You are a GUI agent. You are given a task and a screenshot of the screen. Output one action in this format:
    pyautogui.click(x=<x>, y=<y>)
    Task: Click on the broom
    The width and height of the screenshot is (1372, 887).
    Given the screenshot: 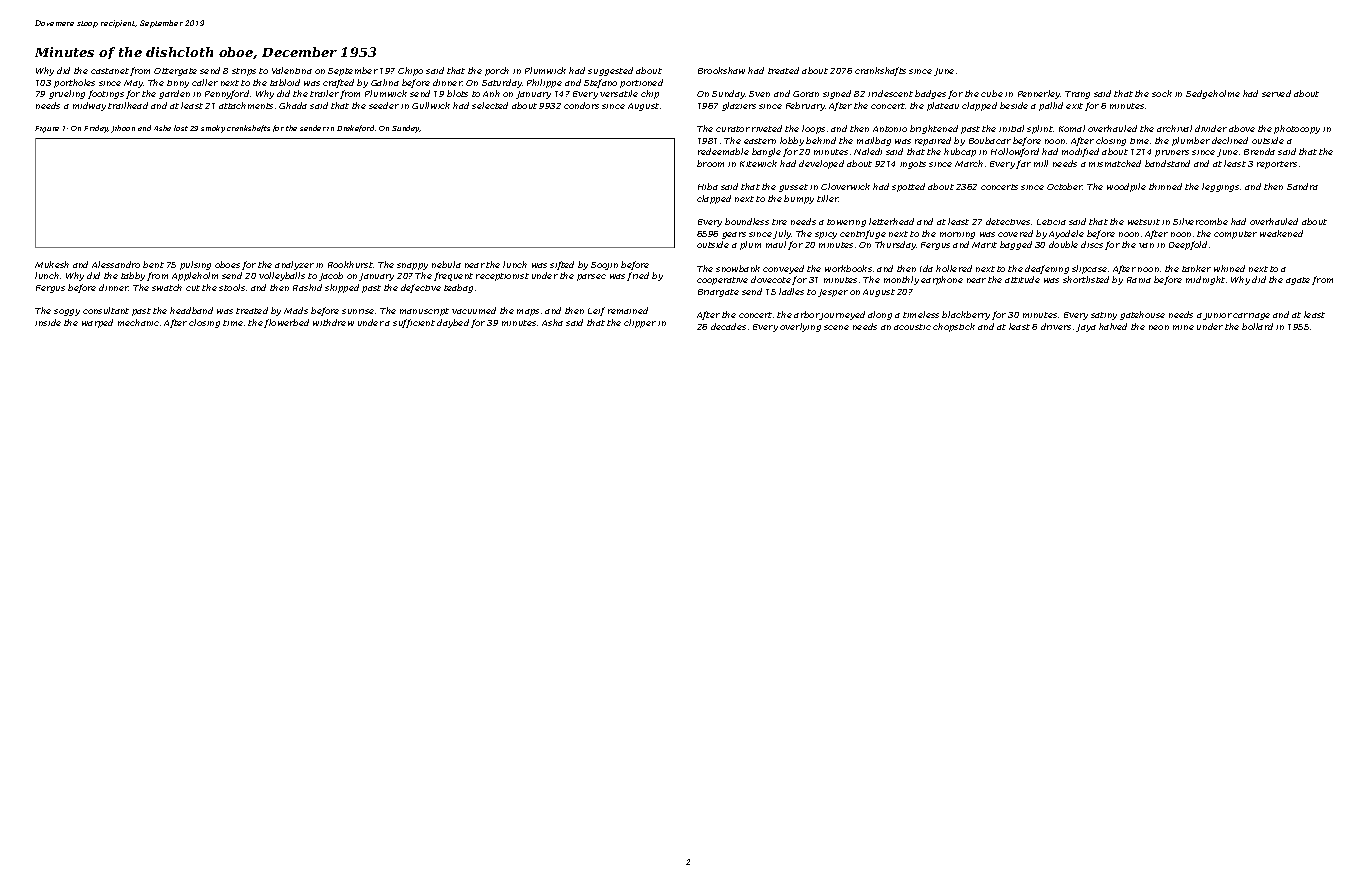 What is the action you would take?
    pyautogui.click(x=710, y=163)
